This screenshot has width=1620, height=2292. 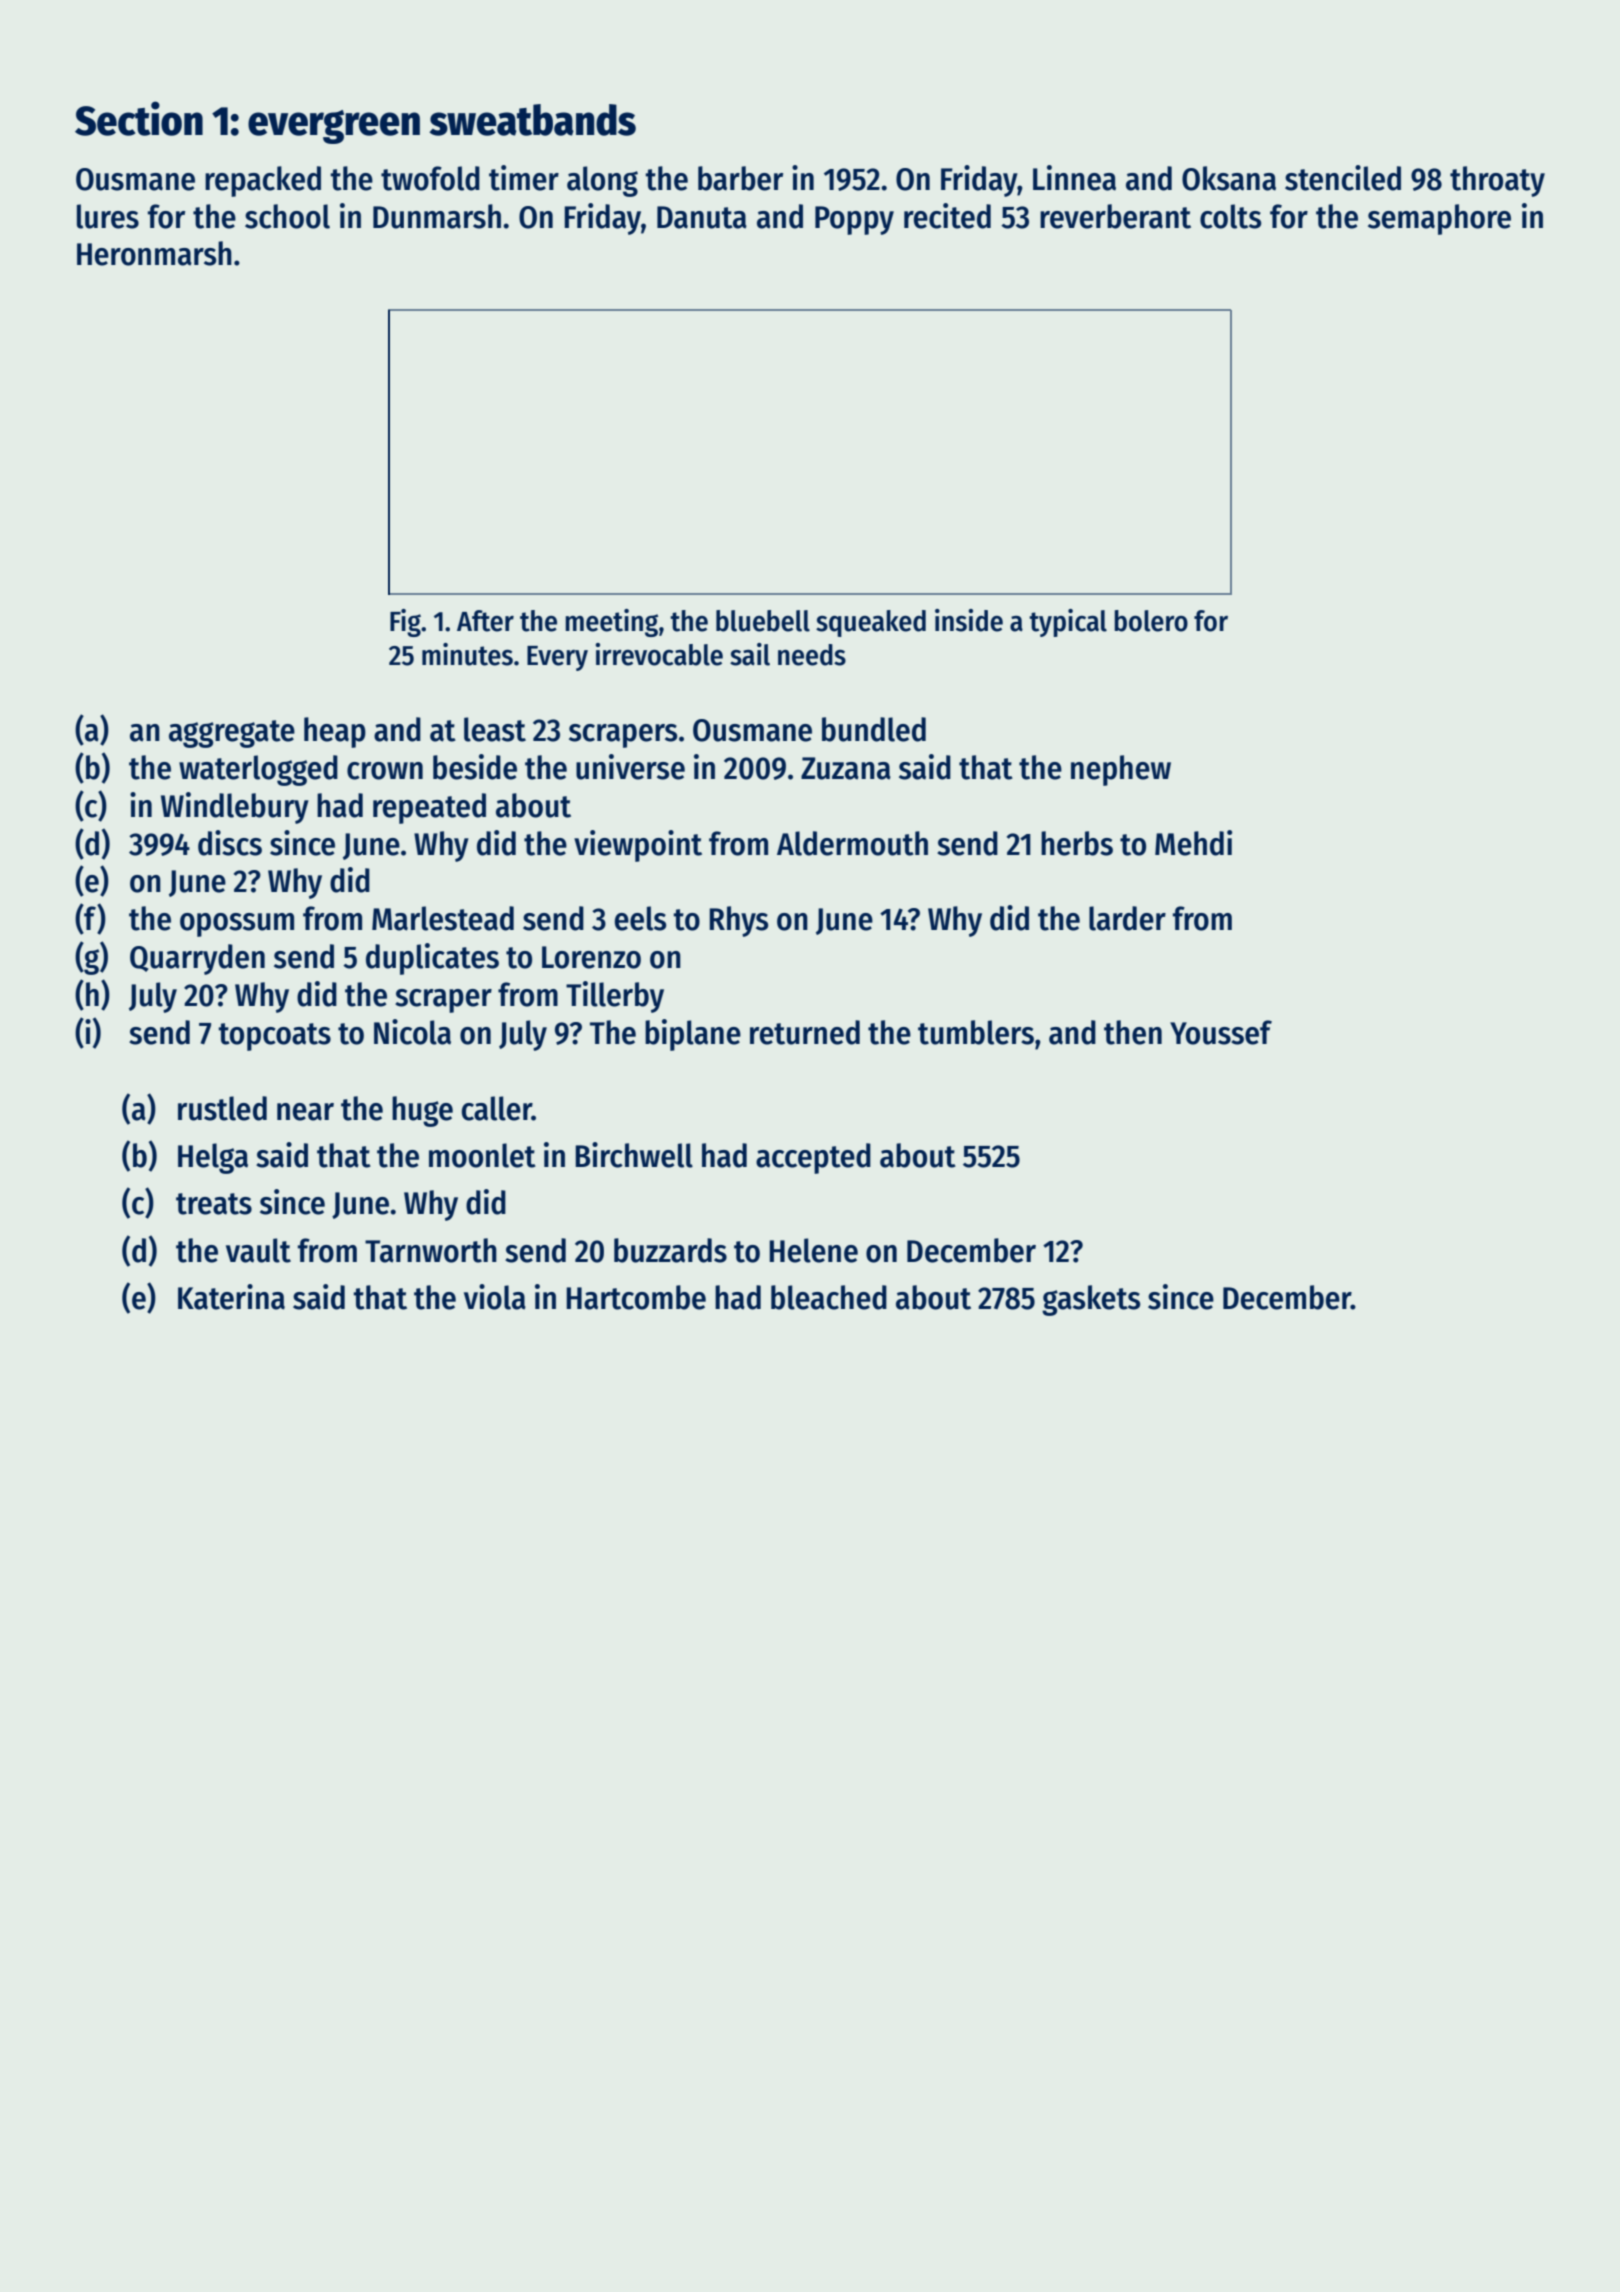 I want to click on barber, so click(x=740, y=178).
